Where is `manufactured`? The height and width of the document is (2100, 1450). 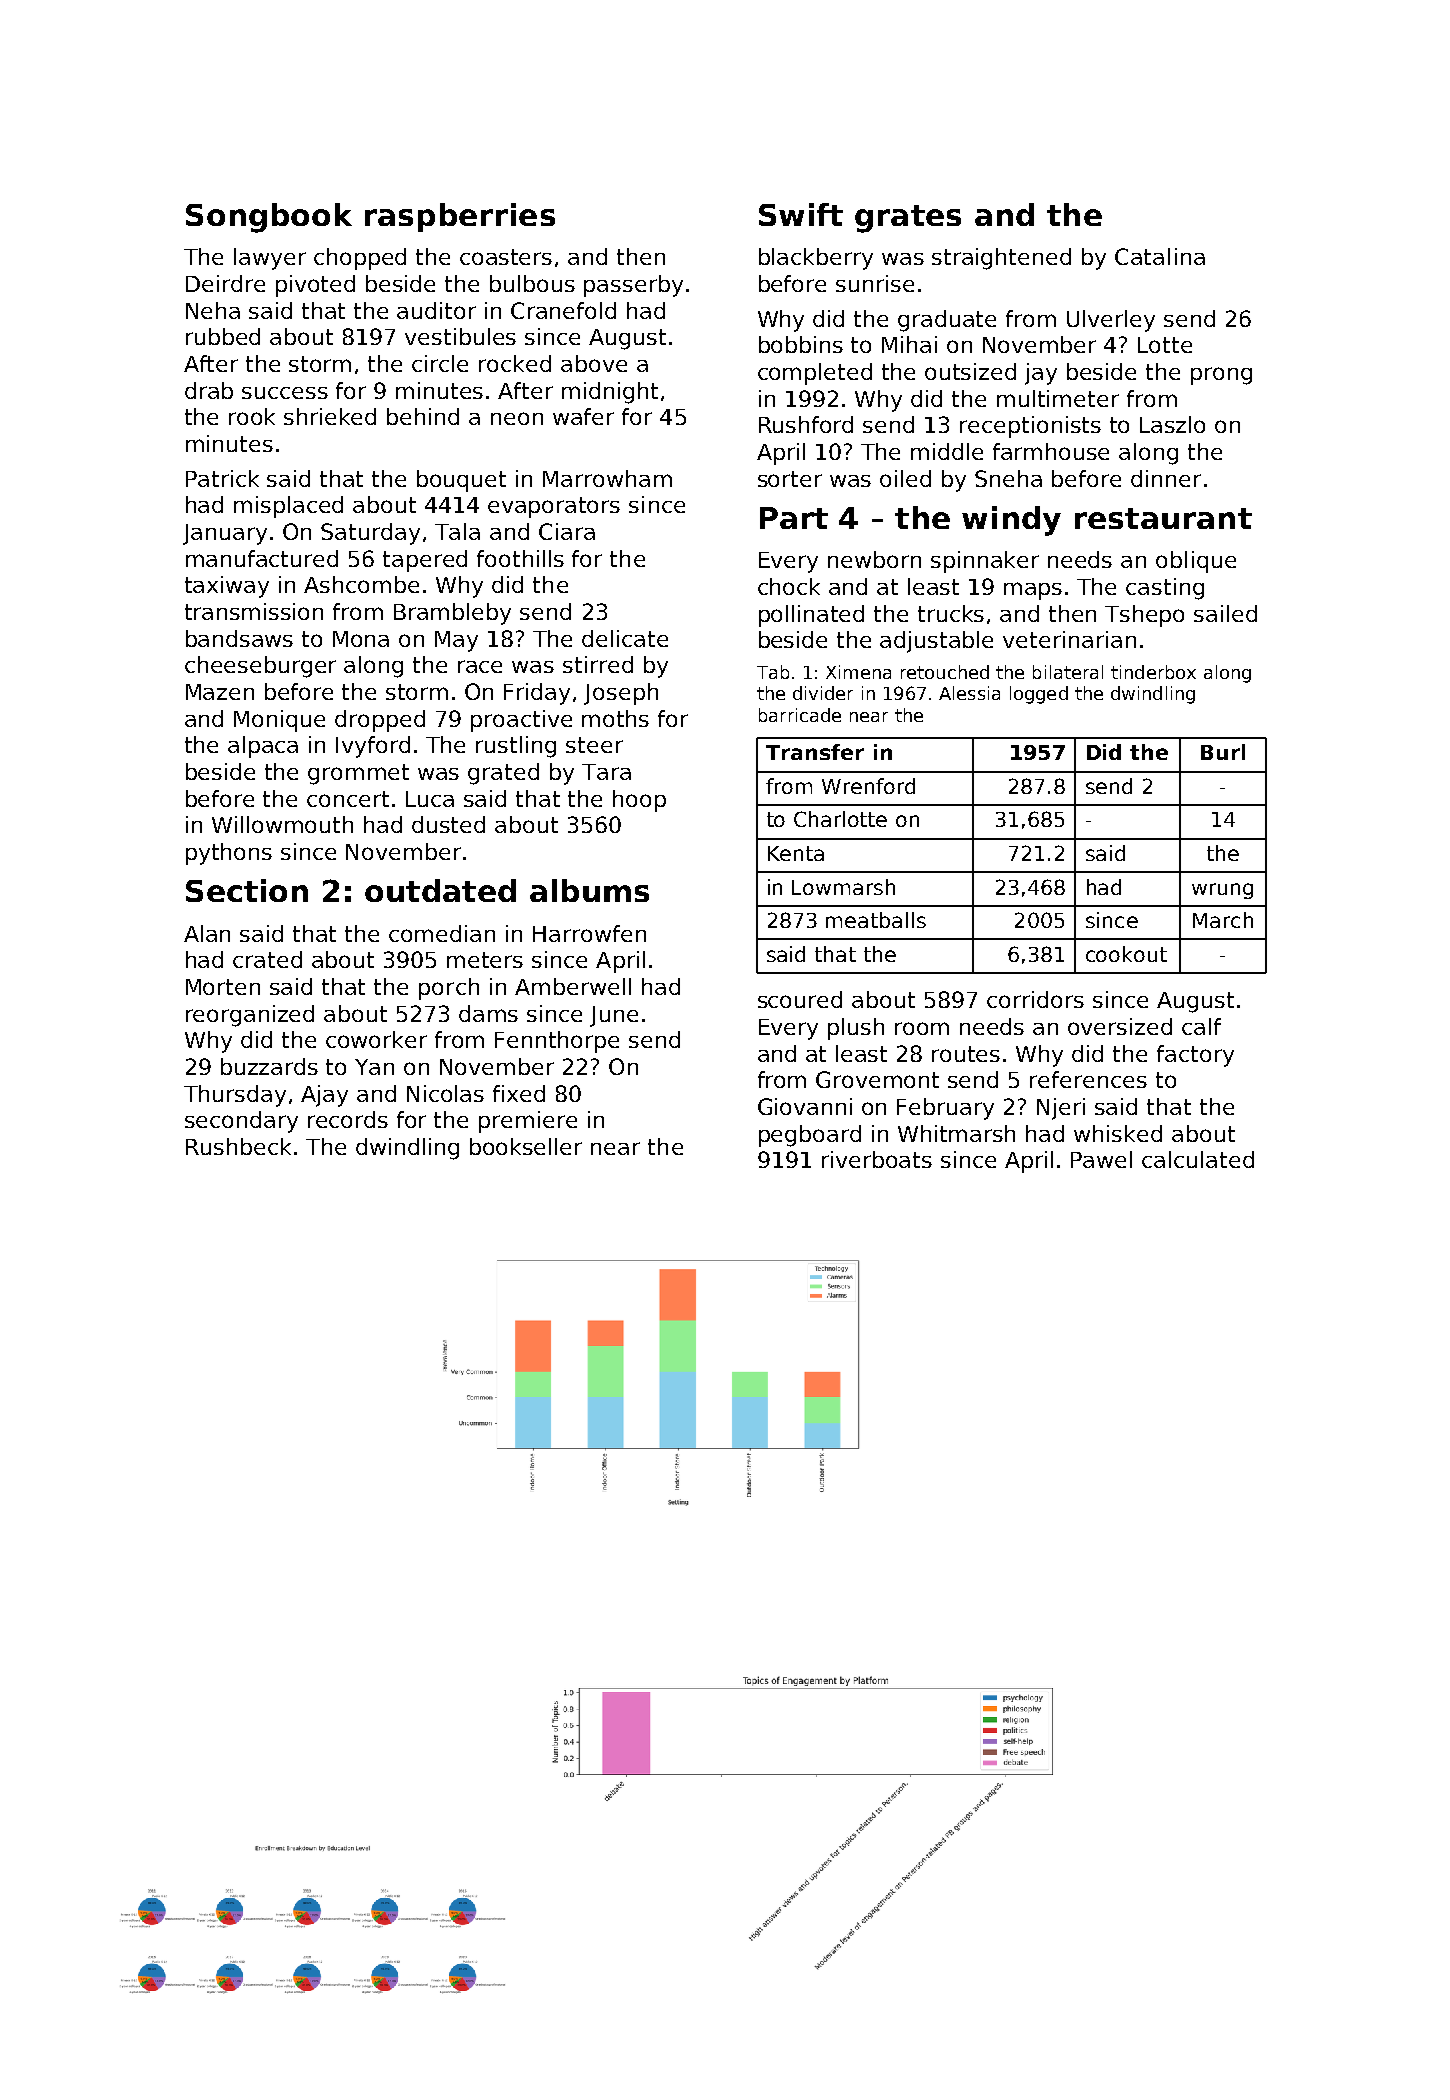
manufactured is located at coordinates (262, 558).
